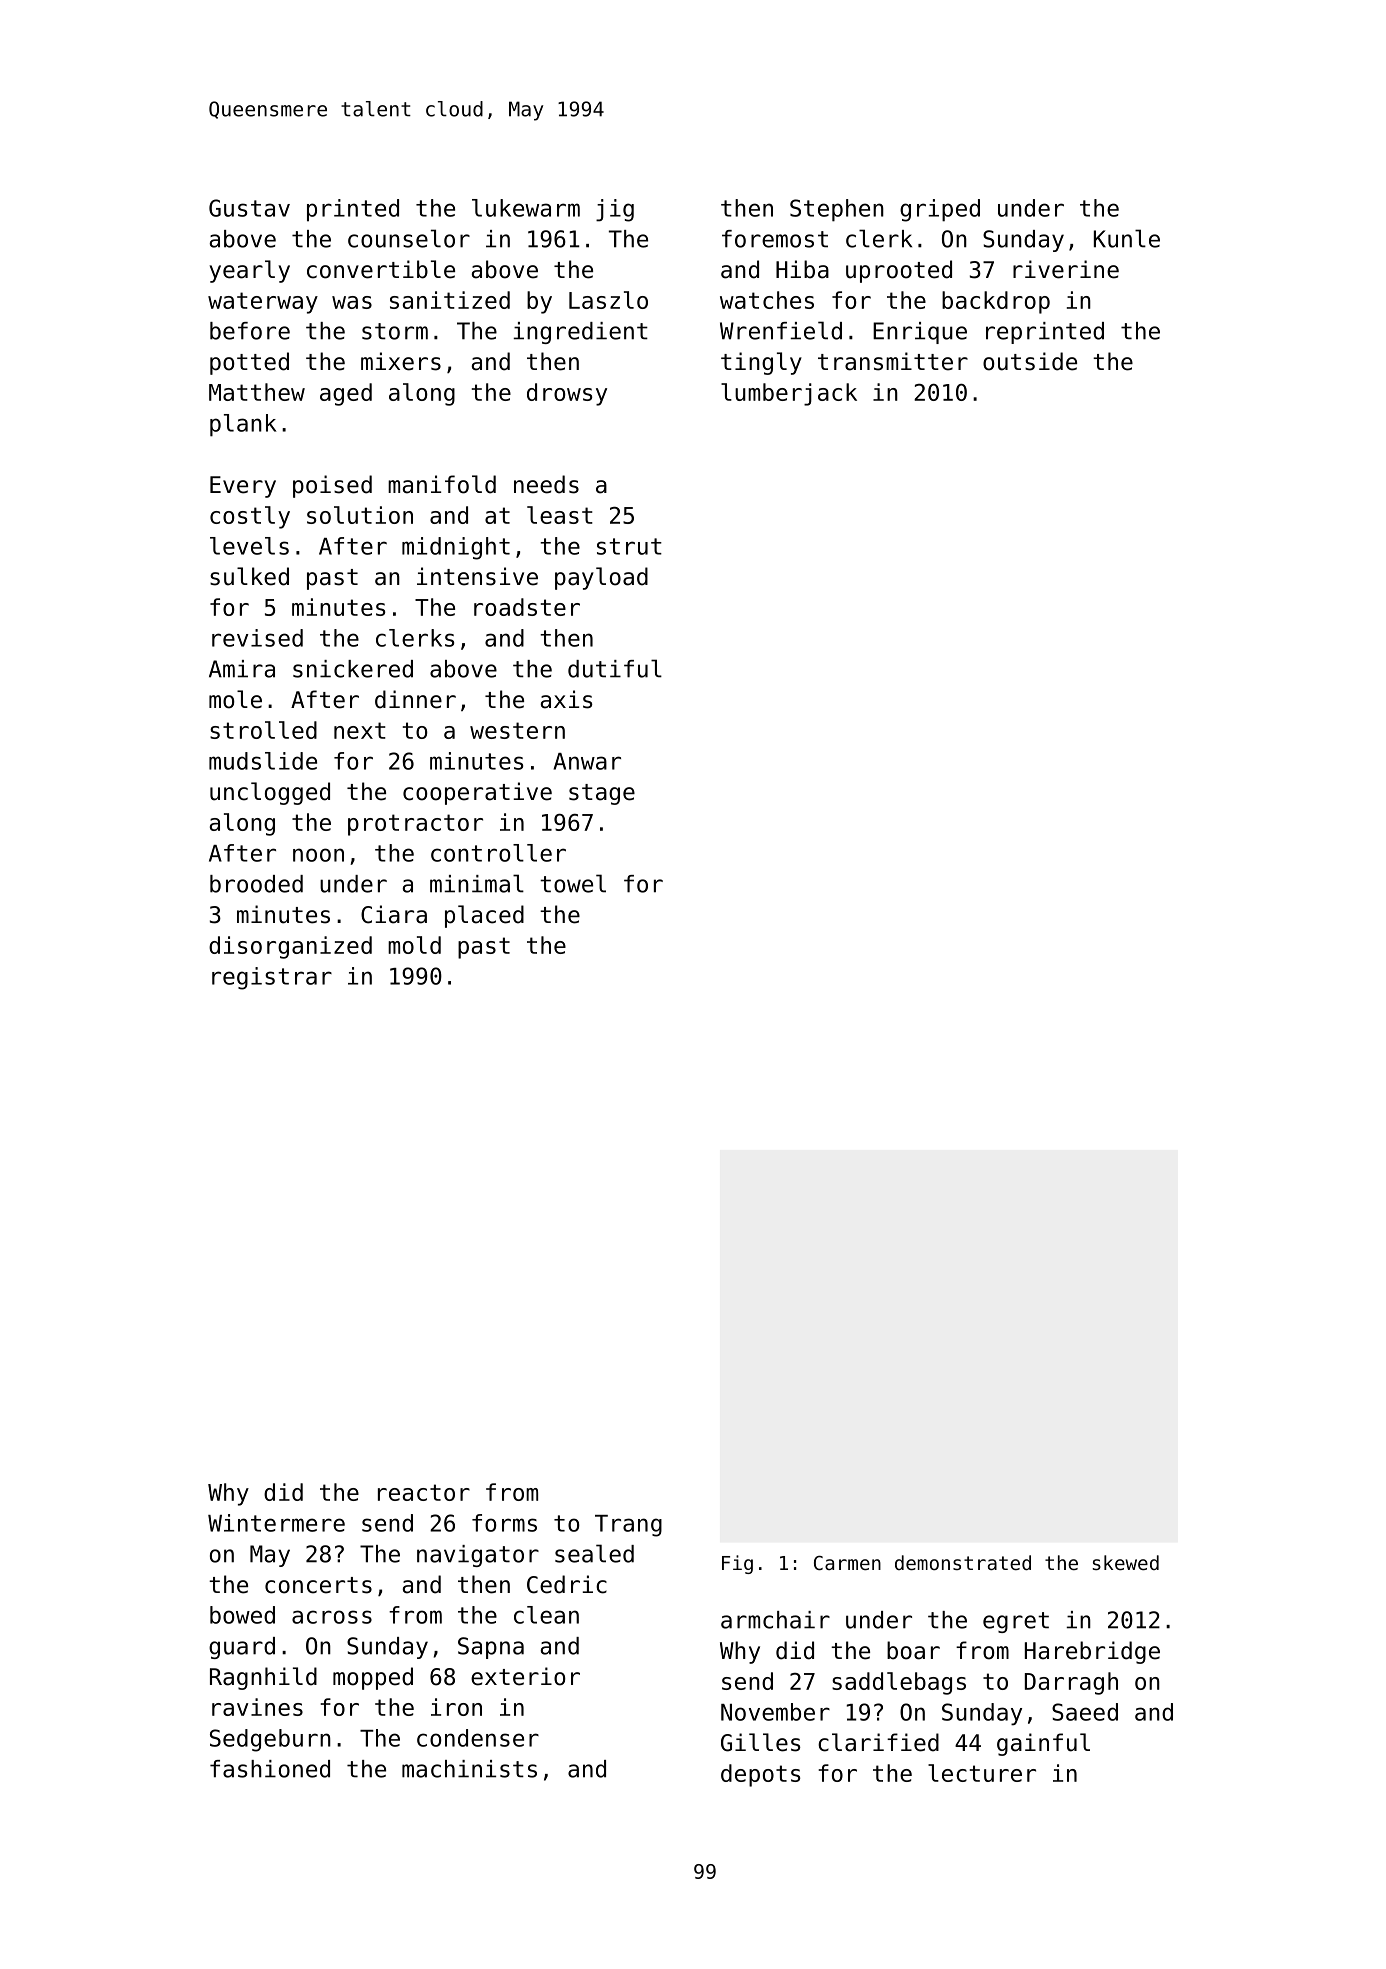 The width and height of the screenshot is (1386, 1969). I want to click on towel, so click(573, 883).
